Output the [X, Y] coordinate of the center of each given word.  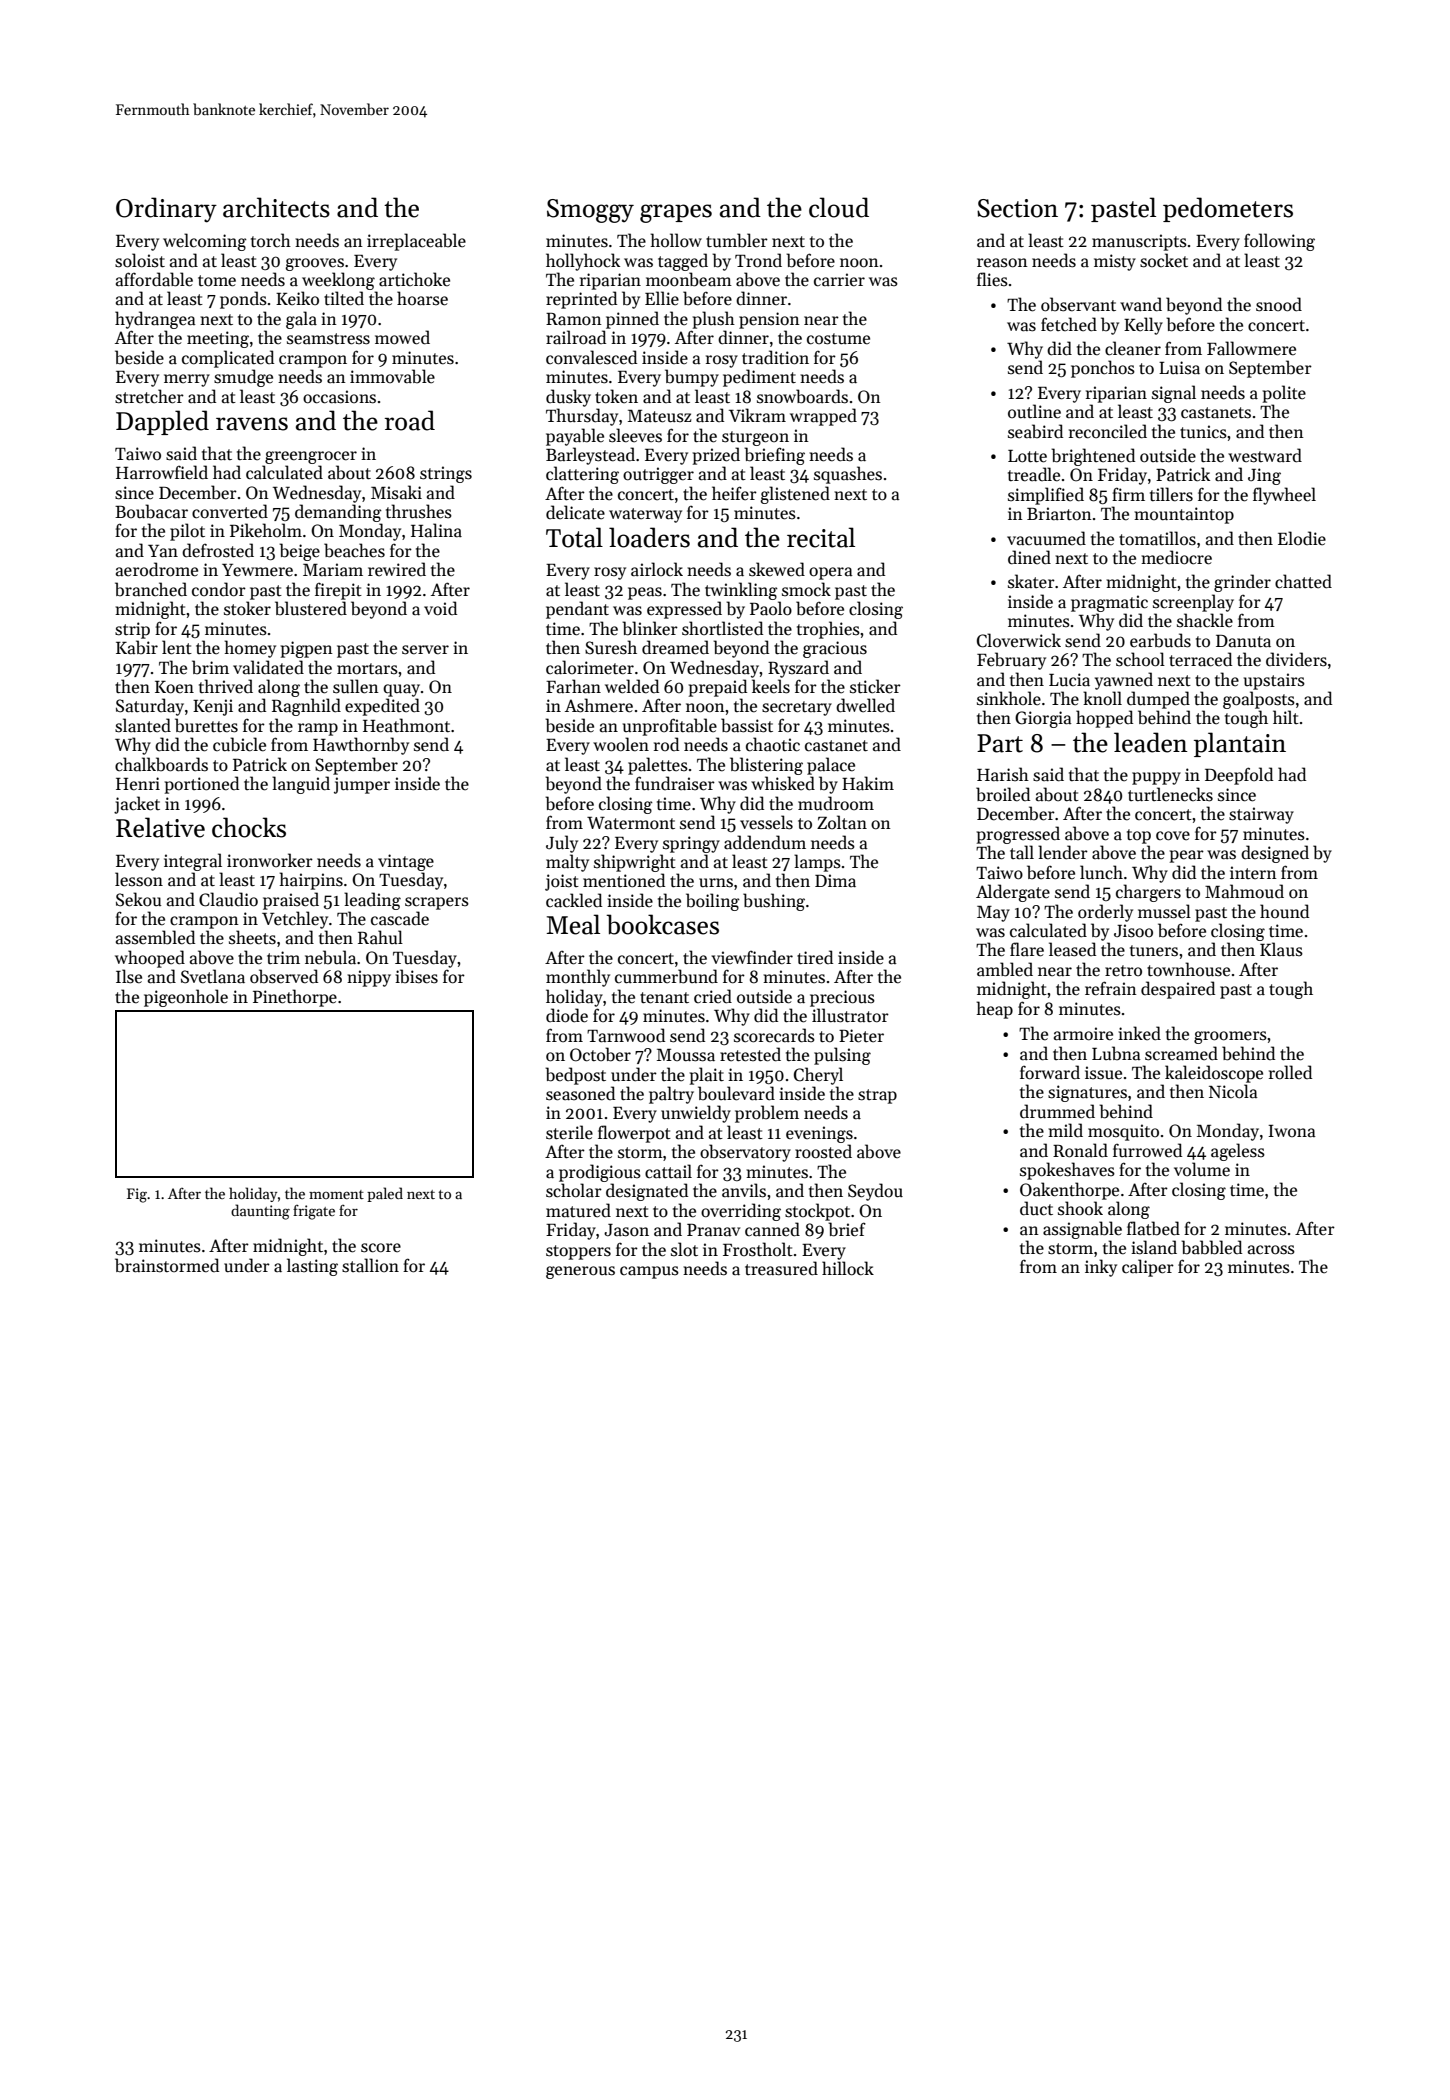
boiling [713, 902]
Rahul [380, 937]
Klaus [1281, 949]
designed [1275, 854]
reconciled [1108, 431]
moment [336, 1194]
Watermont [631, 823]
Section [1017, 208]
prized [716, 456]
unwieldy [696, 1114]
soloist [140, 260]
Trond [758, 260]
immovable [392, 376]
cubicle [239, 744]
